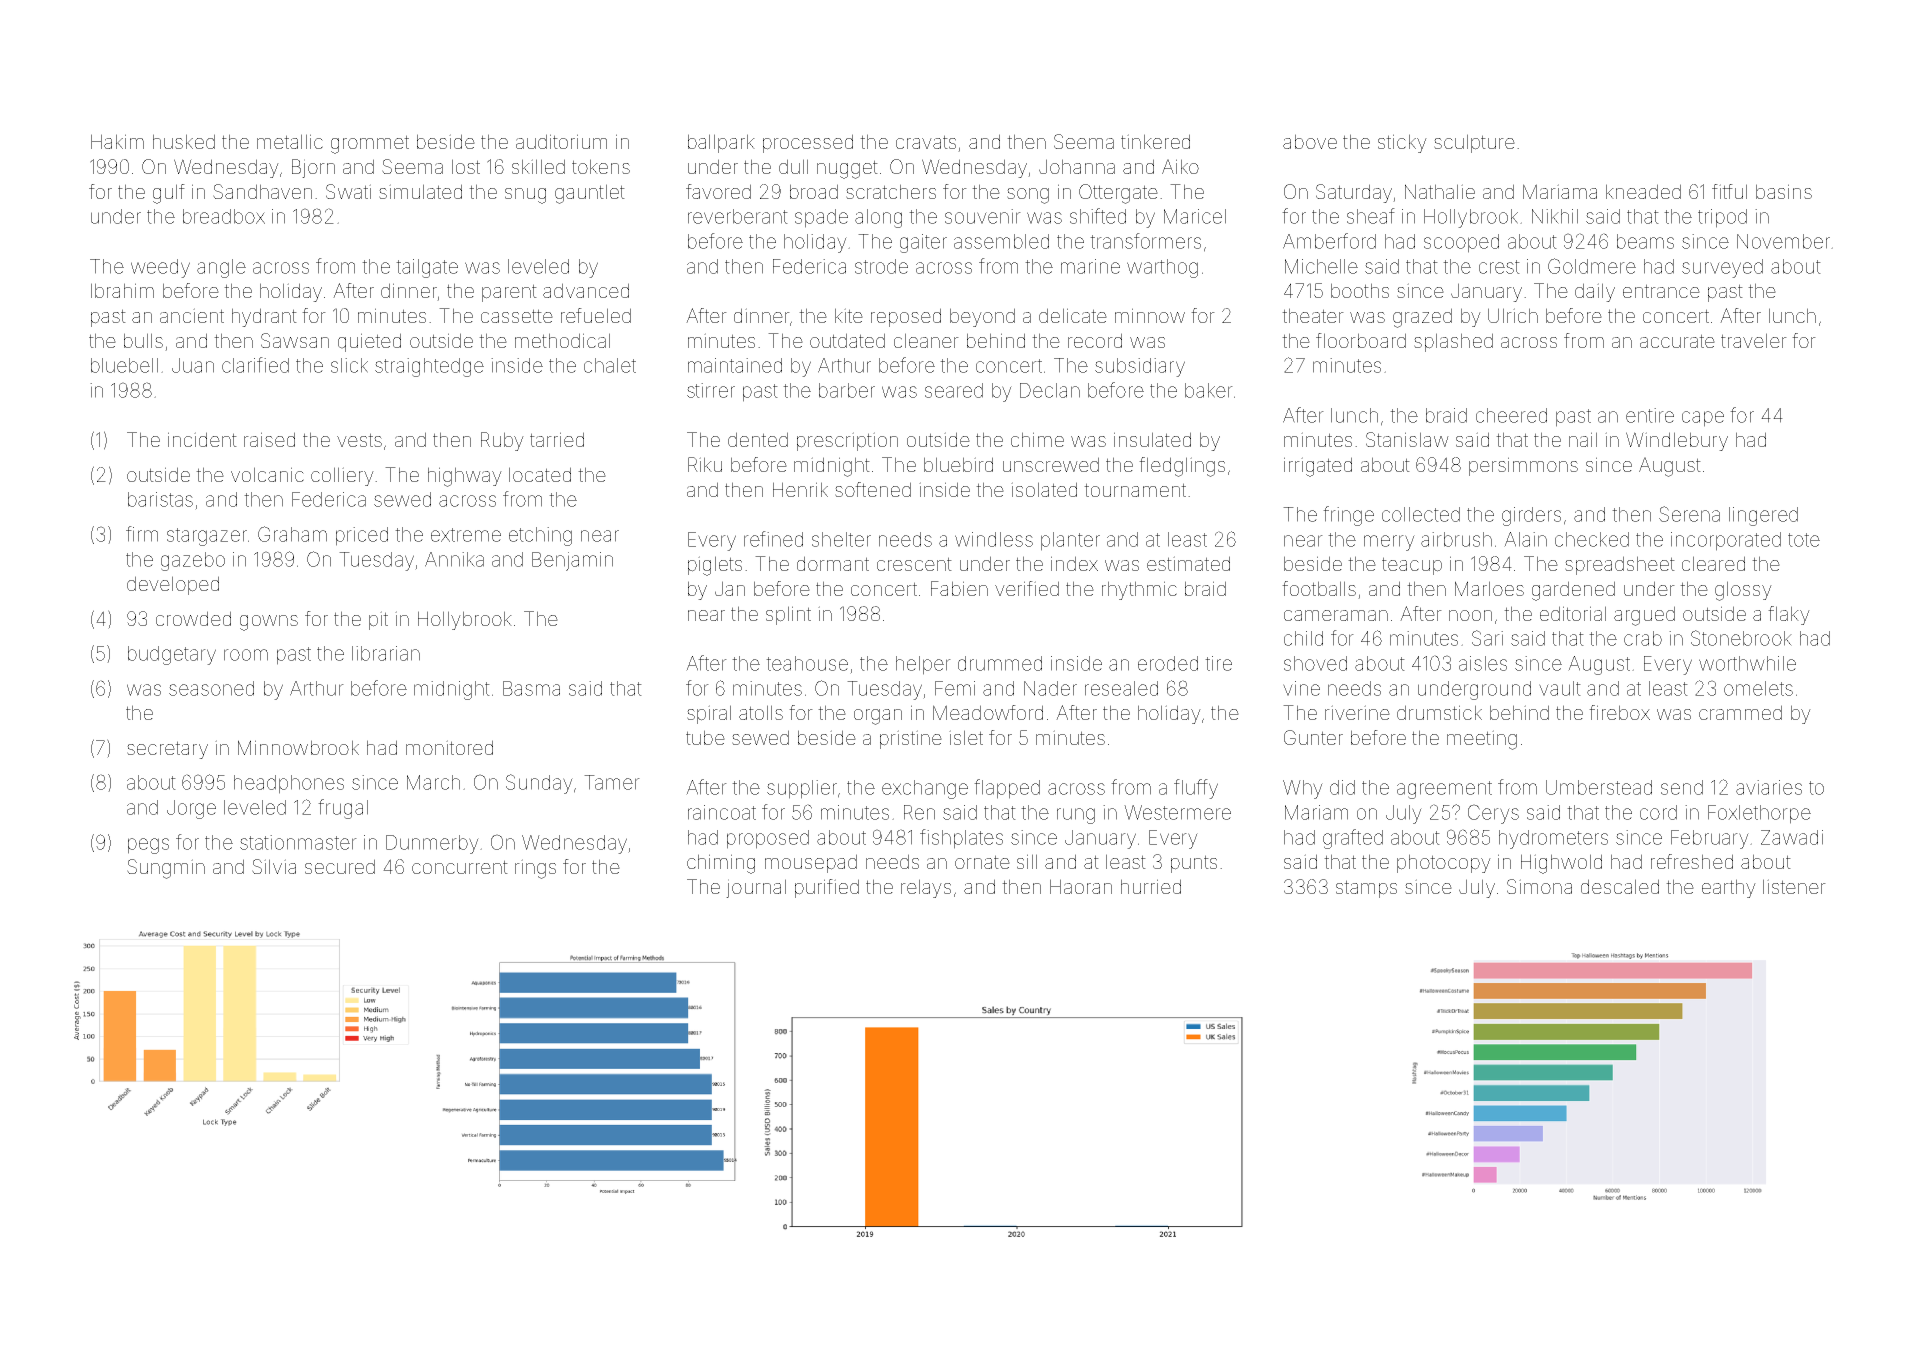  What do you see at coordinates (1703, 419) in the document?
I see `cape` at bounding box center [1703, 419].
